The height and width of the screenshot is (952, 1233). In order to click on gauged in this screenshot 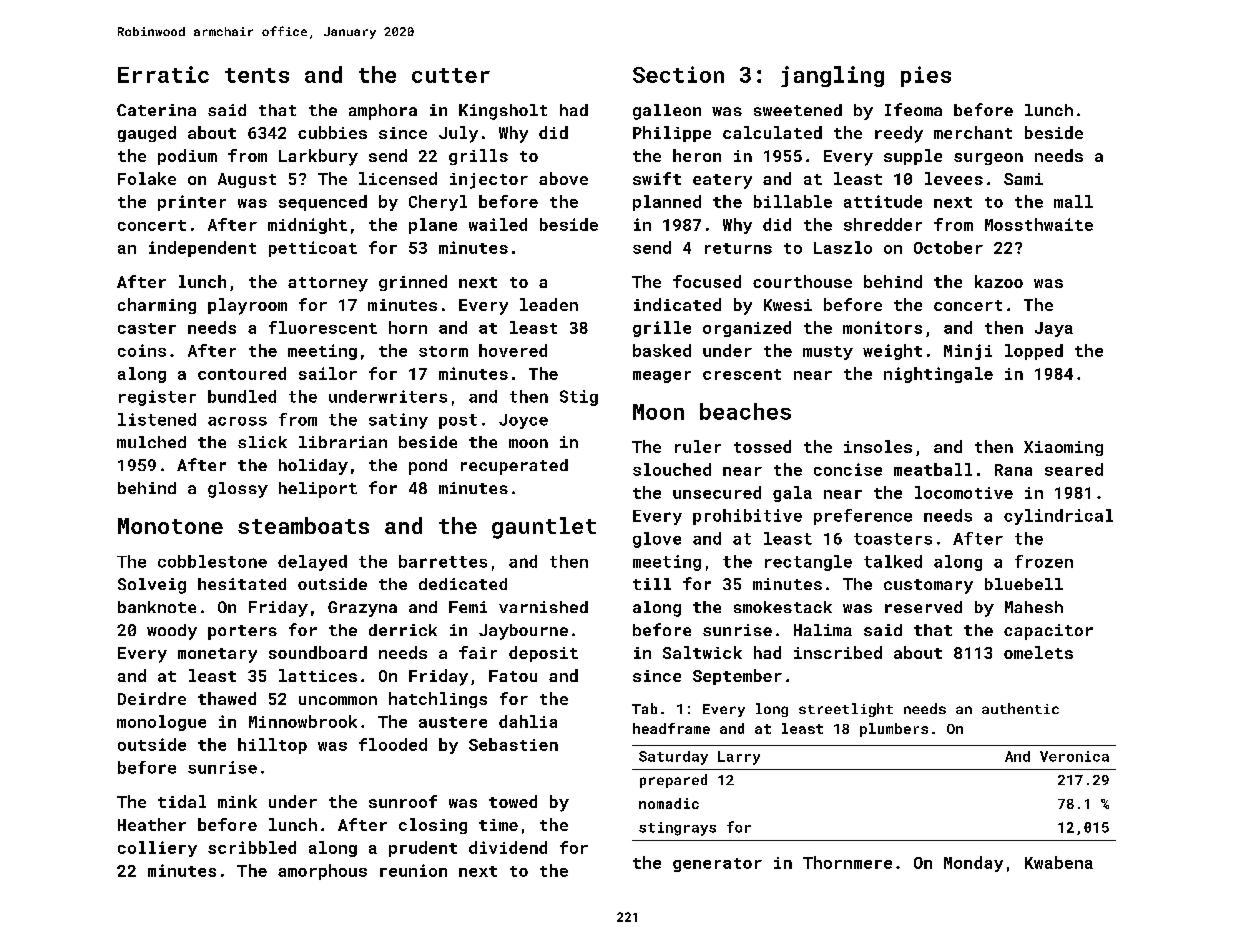, I will do `click(147, 134)`.
